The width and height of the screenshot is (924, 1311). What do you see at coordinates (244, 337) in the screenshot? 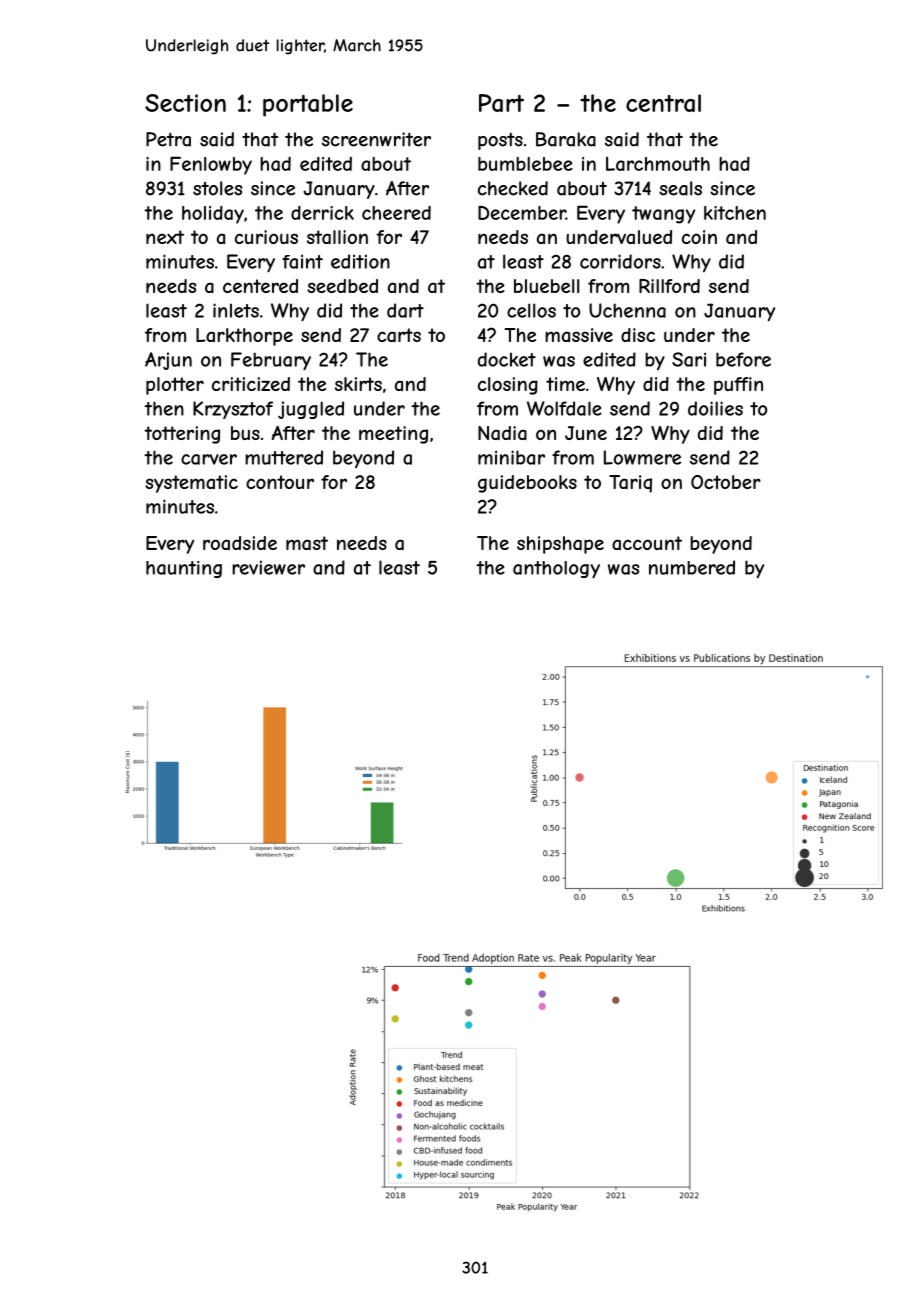
I see `Larkthorpe` at bounding box center [244, 337].
